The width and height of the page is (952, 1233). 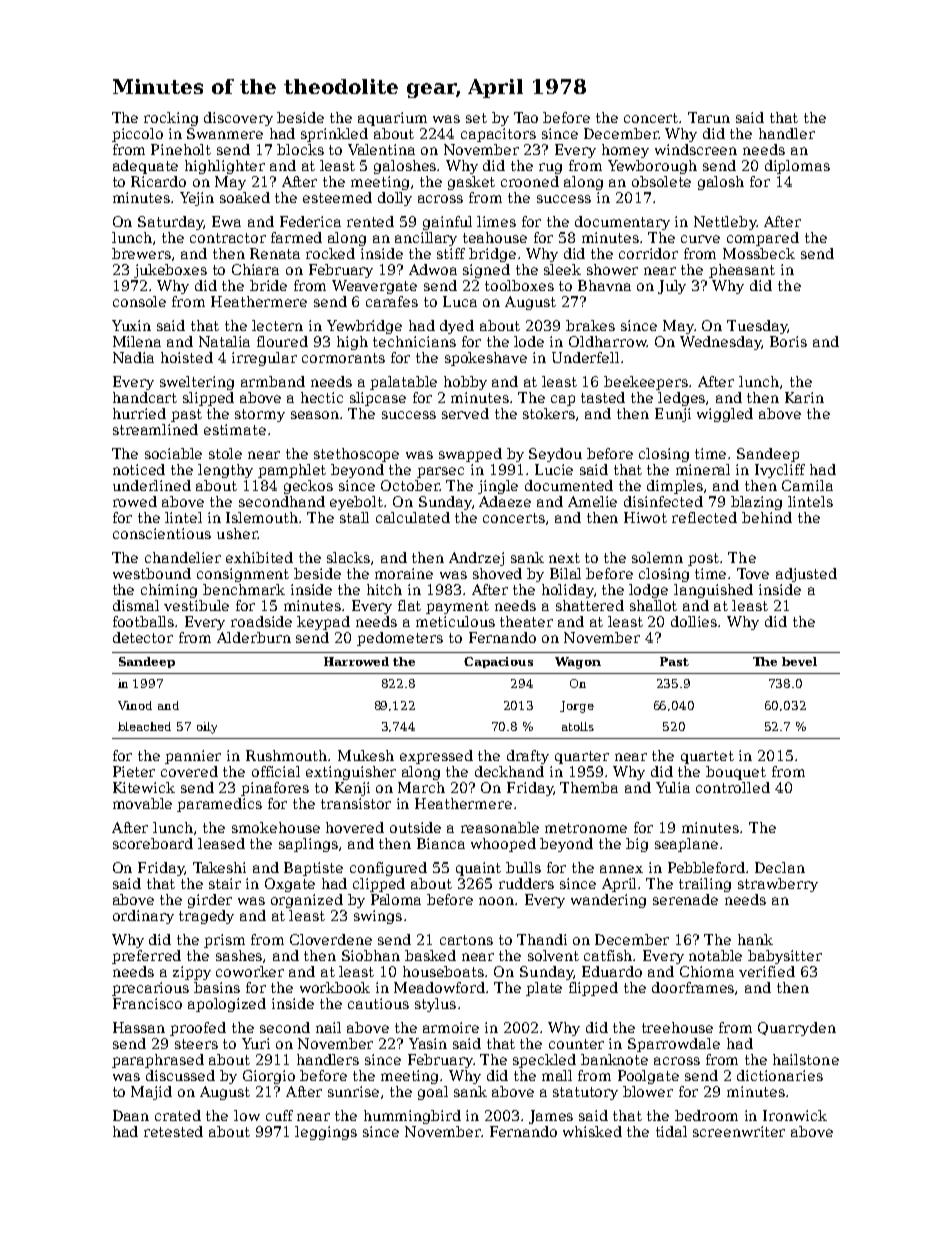 What do you see at coordinates (436, 757) in the page?
I see `expressed` at bounding box center [436, 757].
